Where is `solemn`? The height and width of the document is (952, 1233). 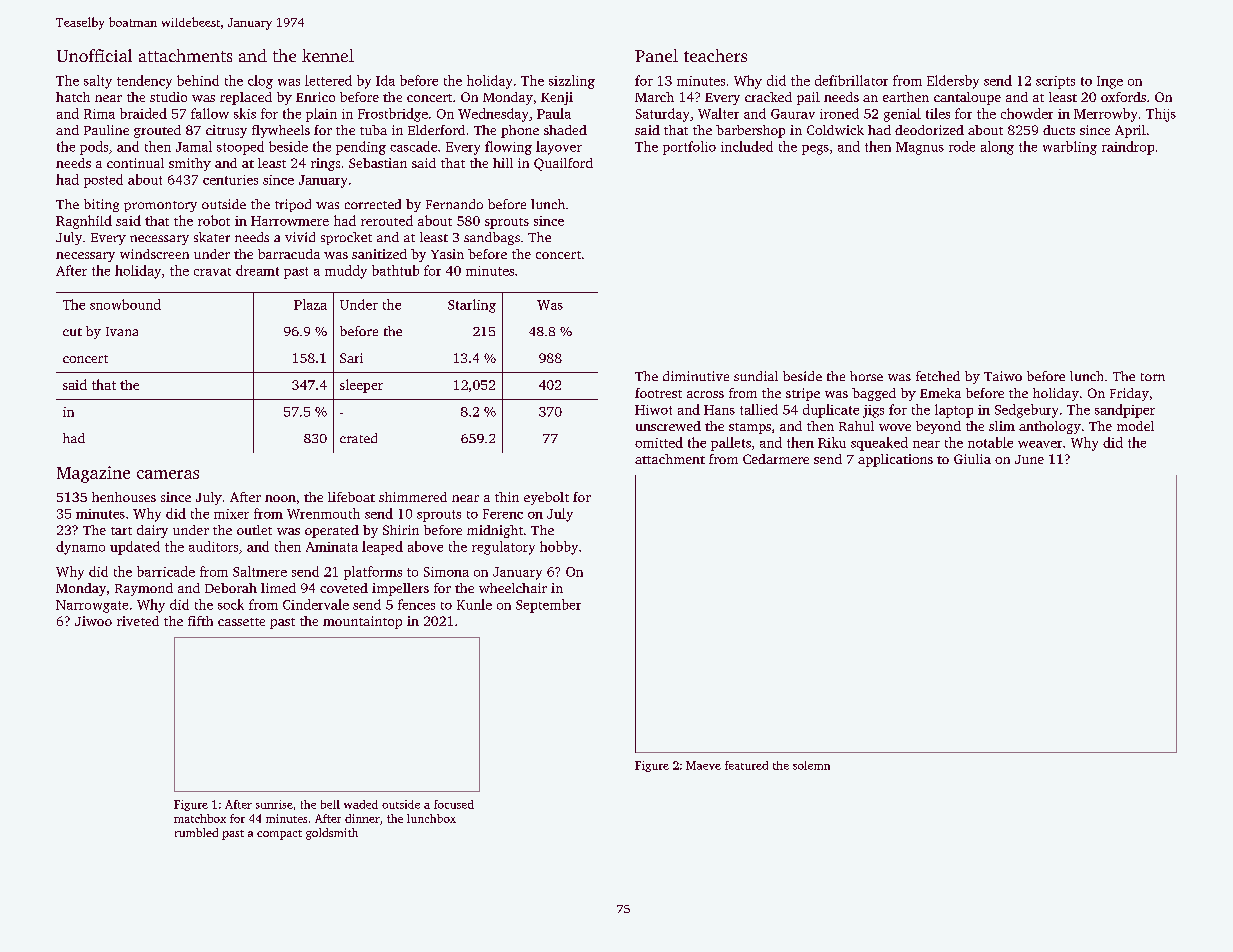
solemn is located at coordinates (811, 765).
